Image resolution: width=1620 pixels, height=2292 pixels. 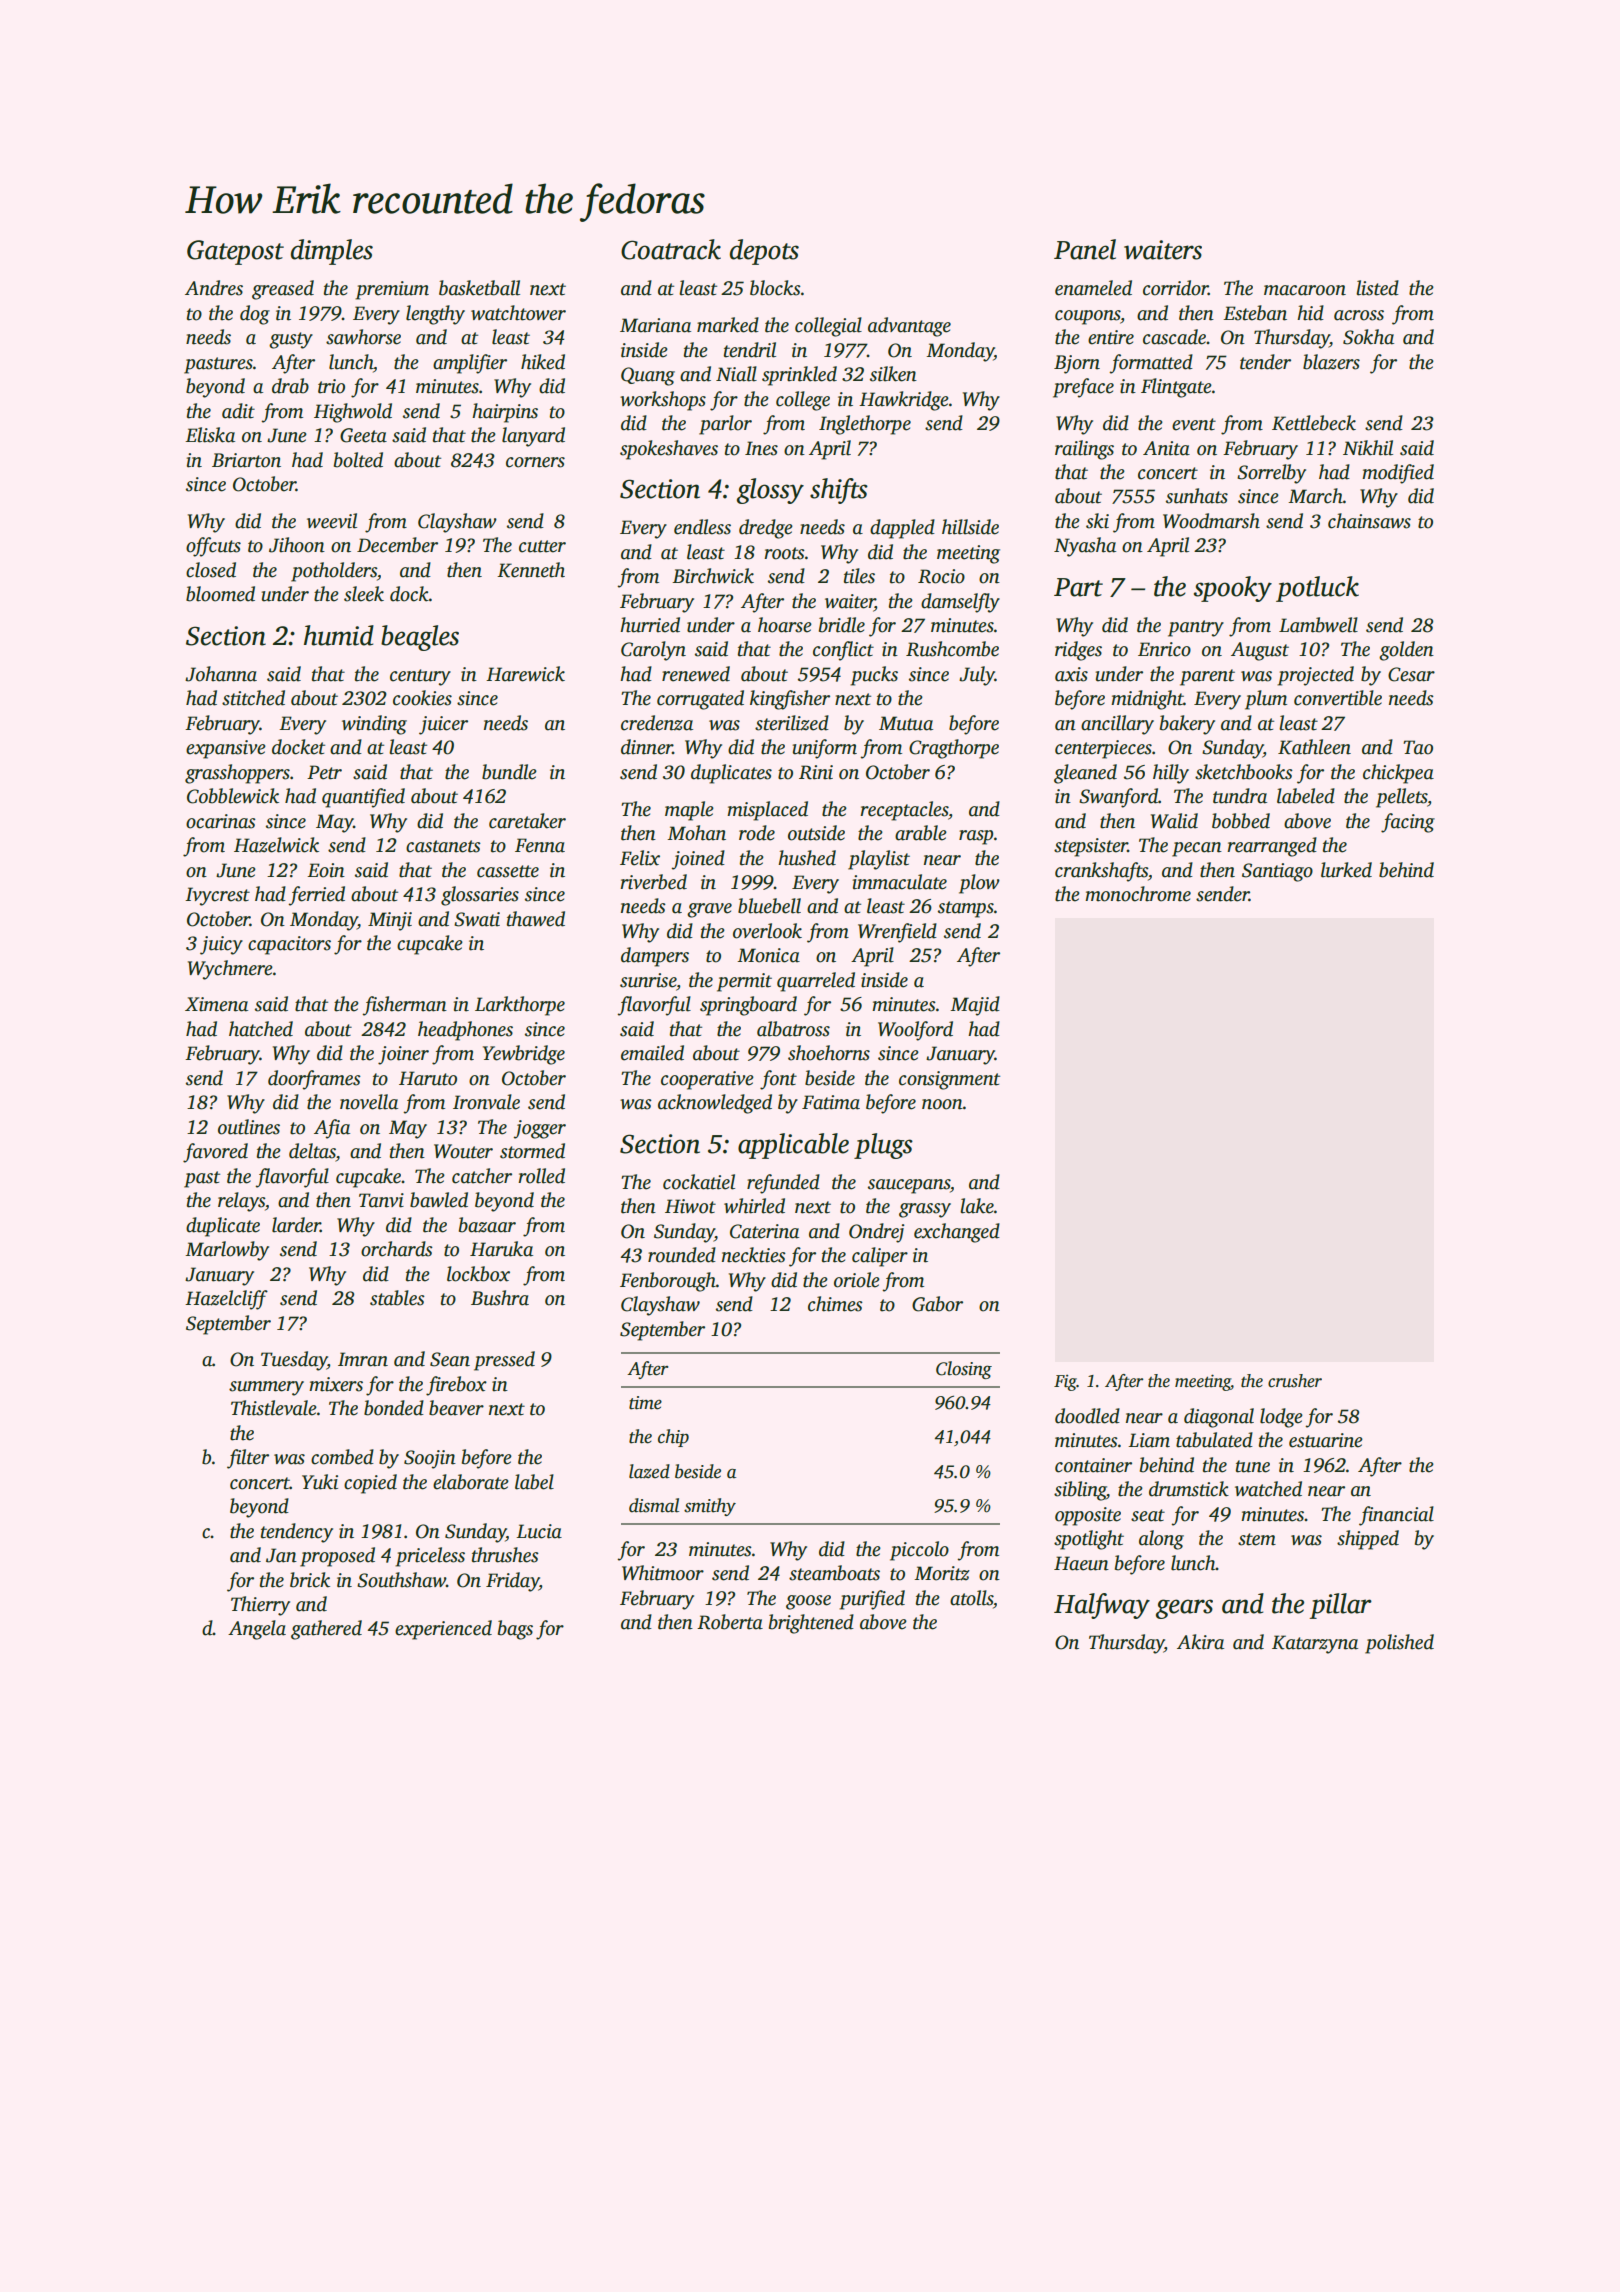 What do you see at coordinates (1085, 547) in the screenshot?
I see `Nyasha` at bounding box center [1085, 547].
